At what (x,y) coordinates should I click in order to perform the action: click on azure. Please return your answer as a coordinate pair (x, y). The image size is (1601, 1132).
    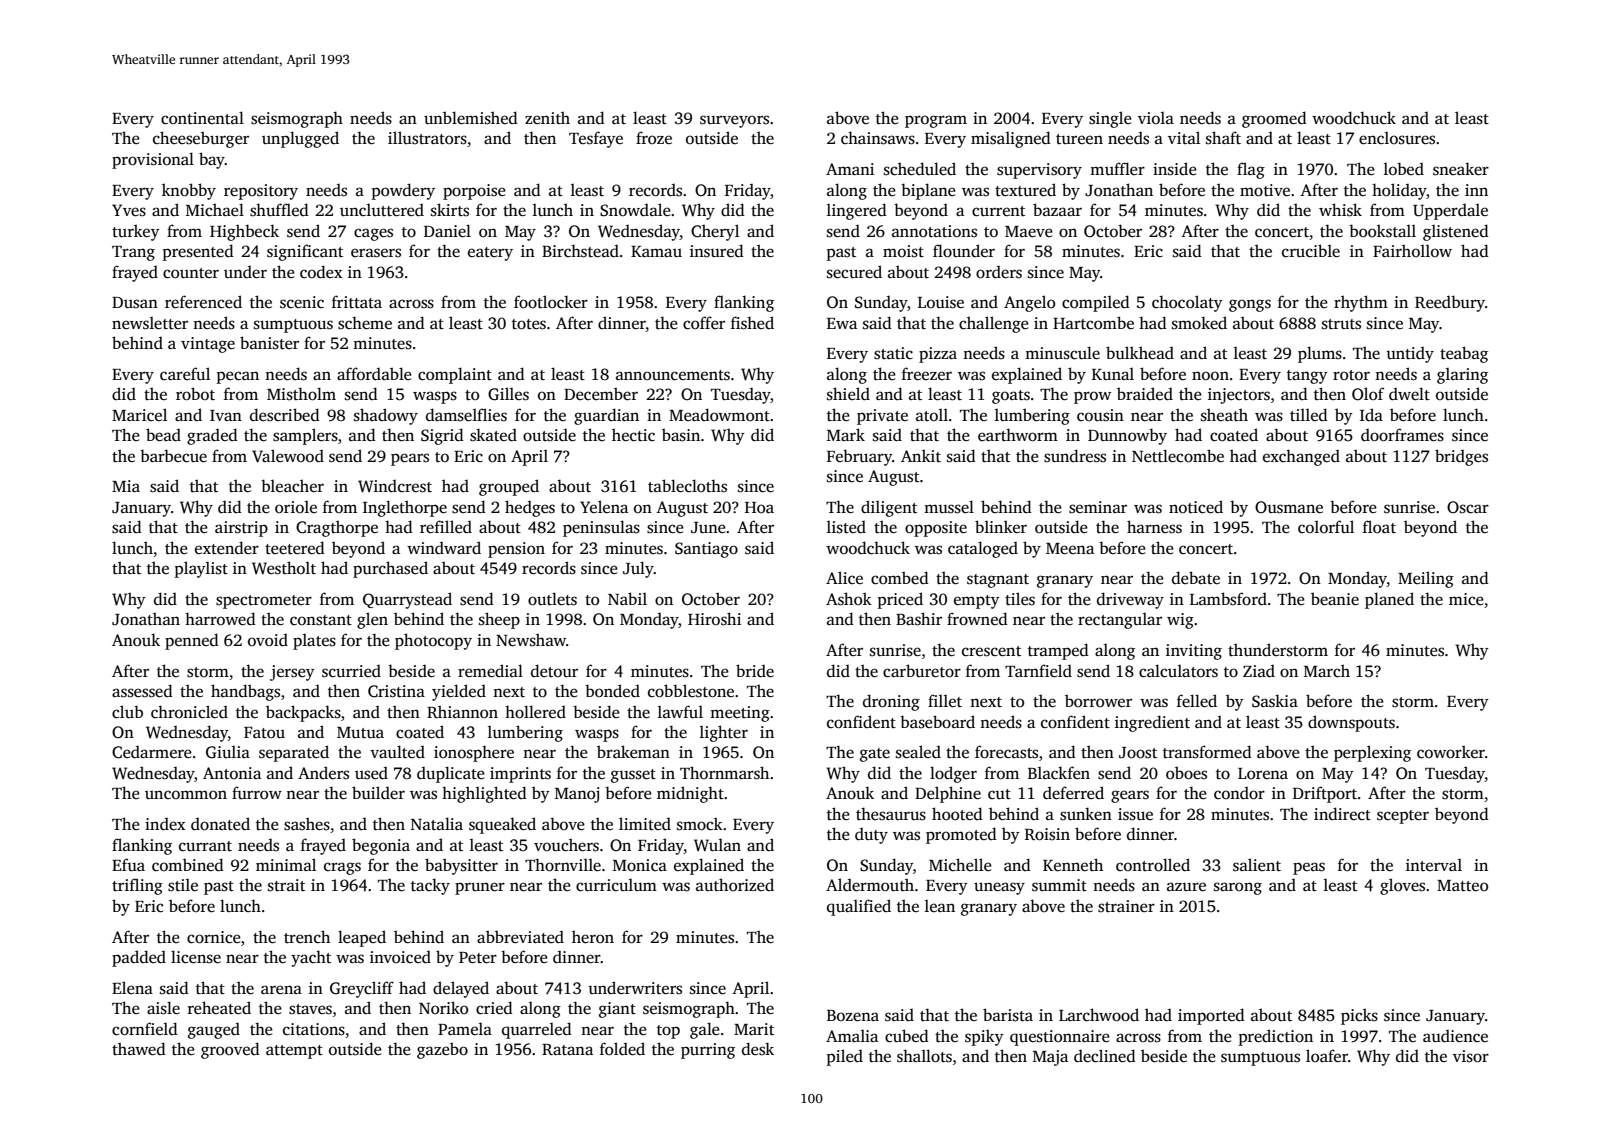
    Looking at the image, I should click on (1186, 887).
